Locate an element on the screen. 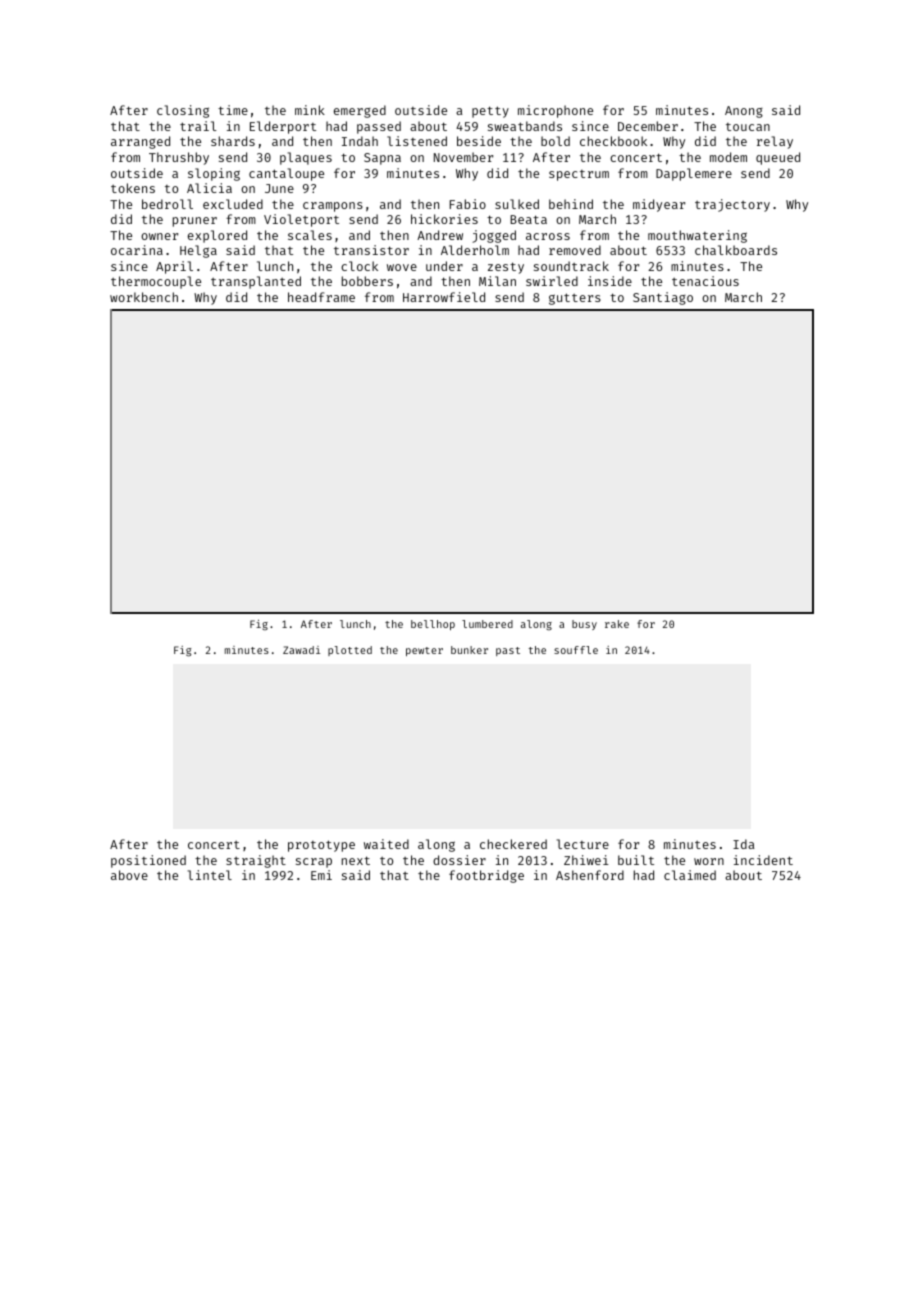 This screenshot has height=1308, width=924. lintel is located at coordinates (210, 875).
